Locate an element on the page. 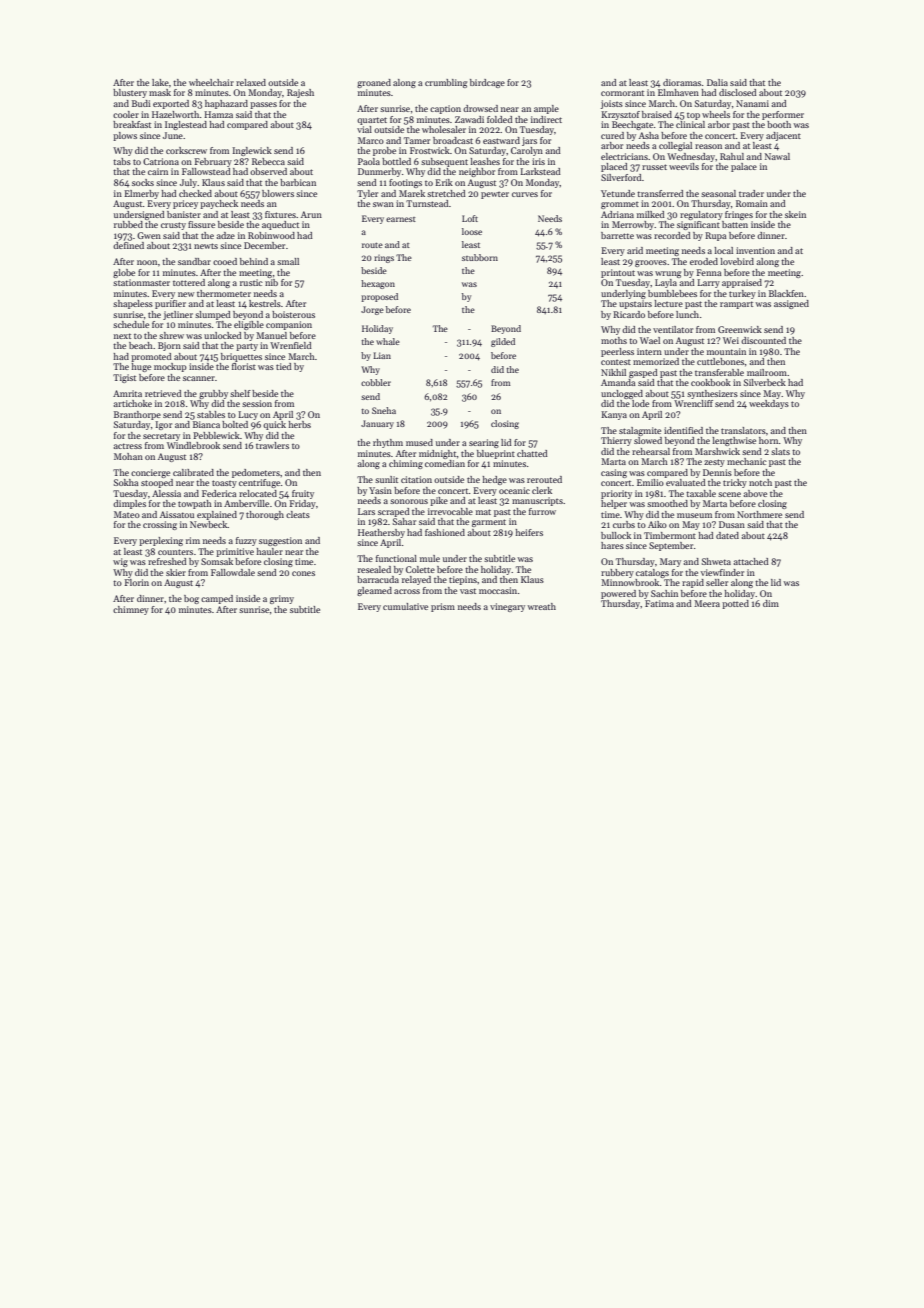 The image size is (924, 1308). mask is located at coordinates (160, 92).
